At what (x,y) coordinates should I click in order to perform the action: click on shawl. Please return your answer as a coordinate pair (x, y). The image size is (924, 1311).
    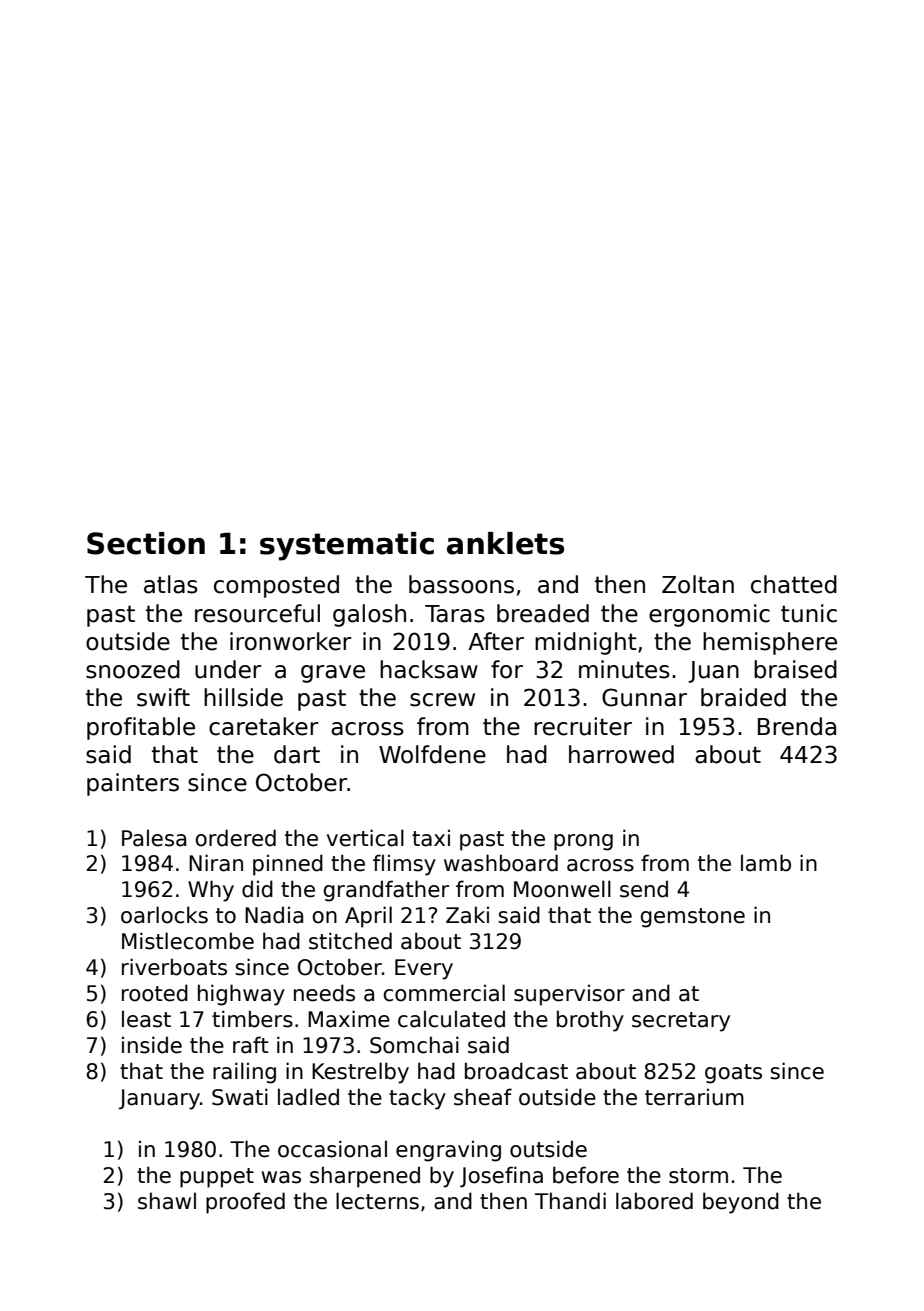
    Looking at the image, I should click on (167, 1201).
